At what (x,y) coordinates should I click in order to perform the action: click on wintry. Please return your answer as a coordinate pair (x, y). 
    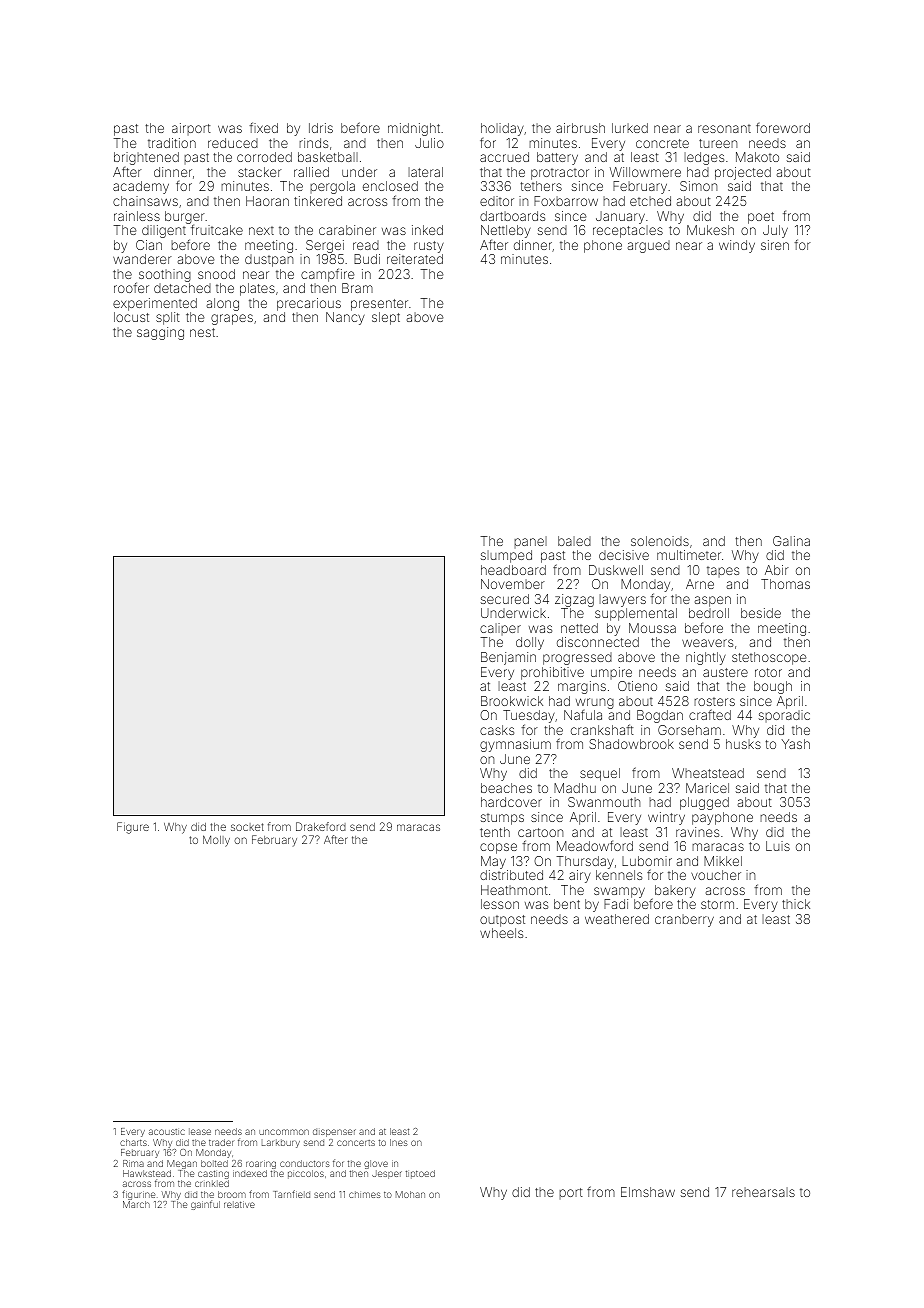
    Looking at the image, I should click on (666, 818).
